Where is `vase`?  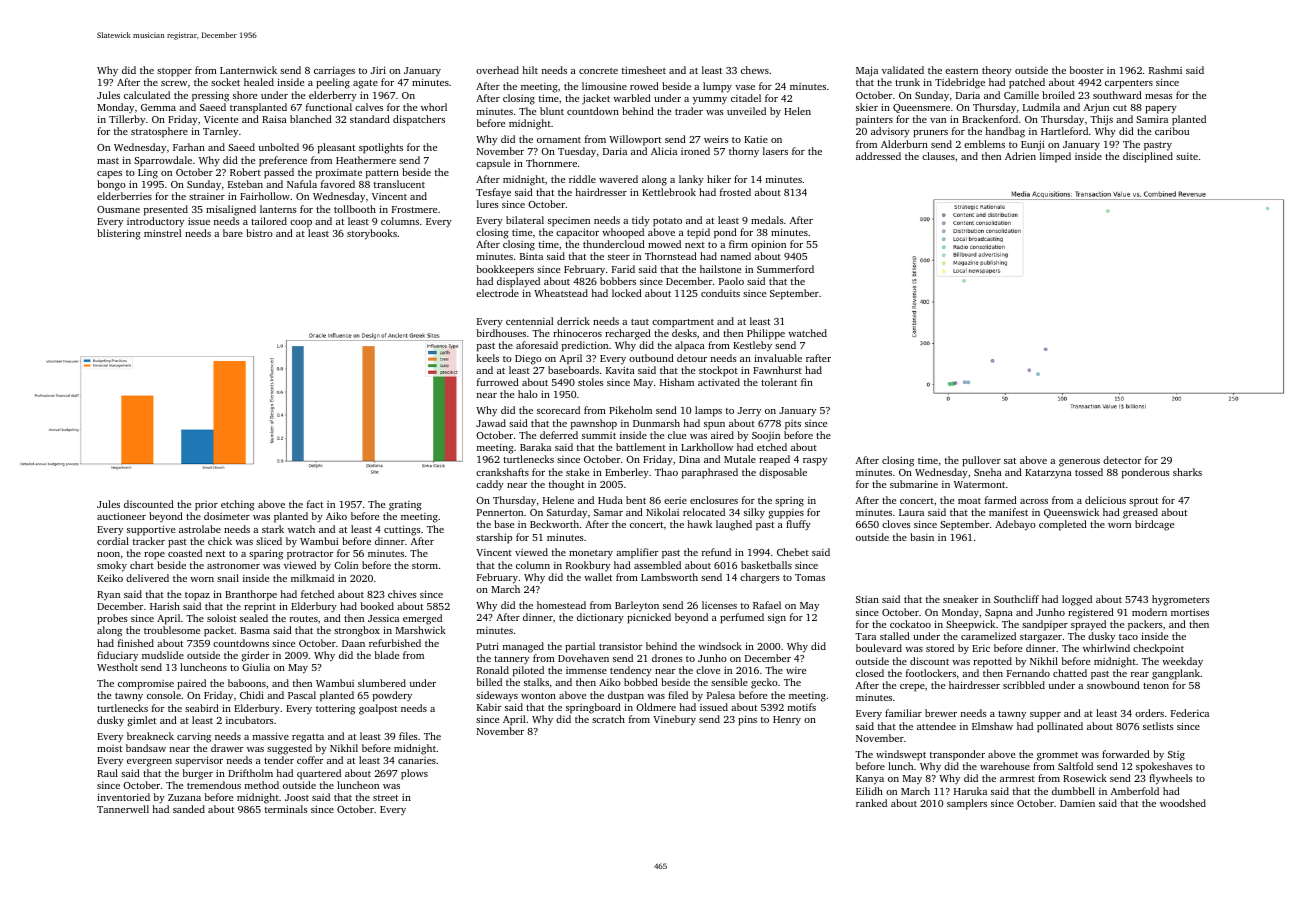 vase is located at coordinates (745, 87).
